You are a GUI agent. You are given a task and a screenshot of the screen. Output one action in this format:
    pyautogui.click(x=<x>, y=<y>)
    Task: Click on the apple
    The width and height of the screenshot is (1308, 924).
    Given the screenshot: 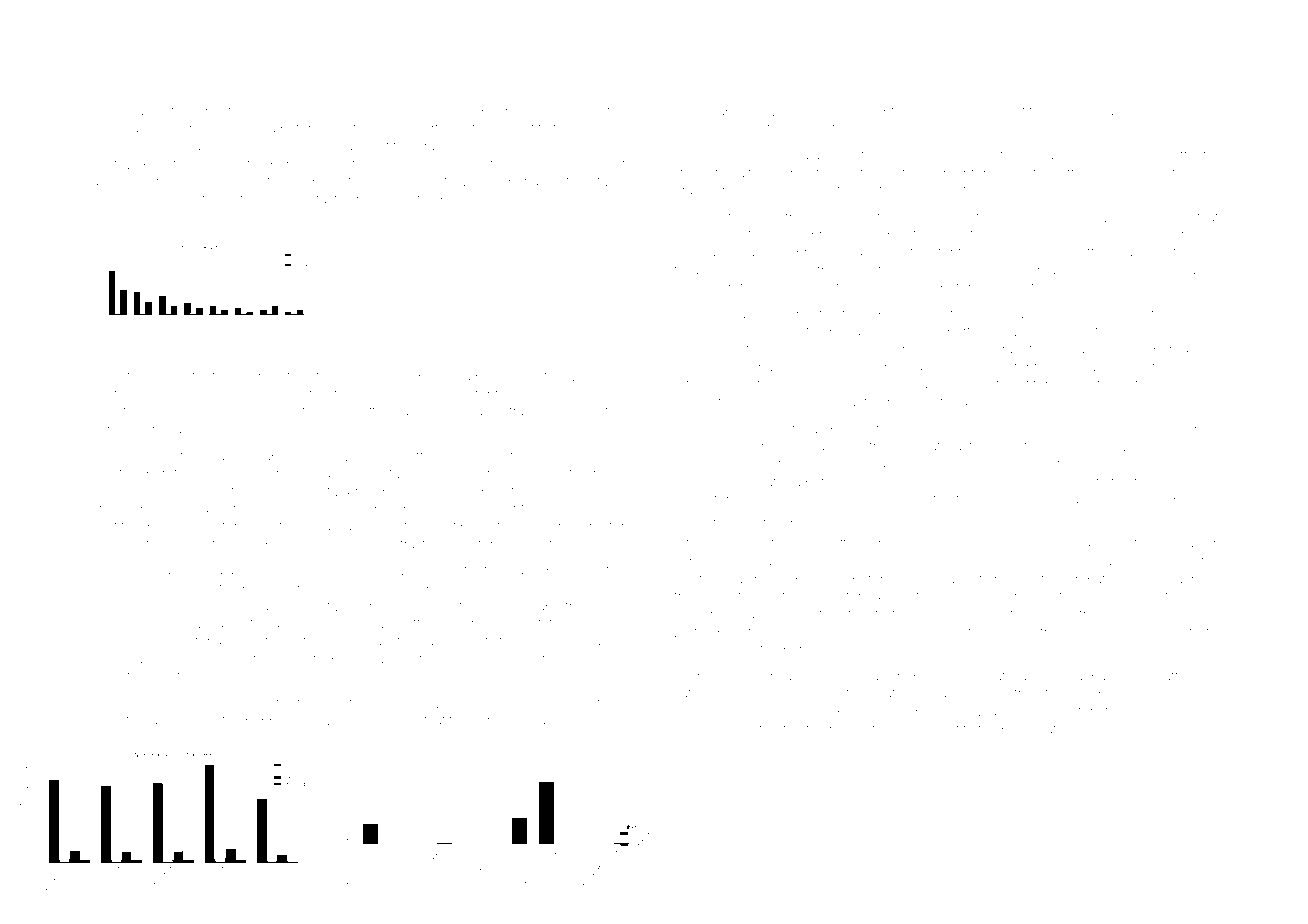 What is the action you would take?
    pyautogui.click(x=986, y=112)
